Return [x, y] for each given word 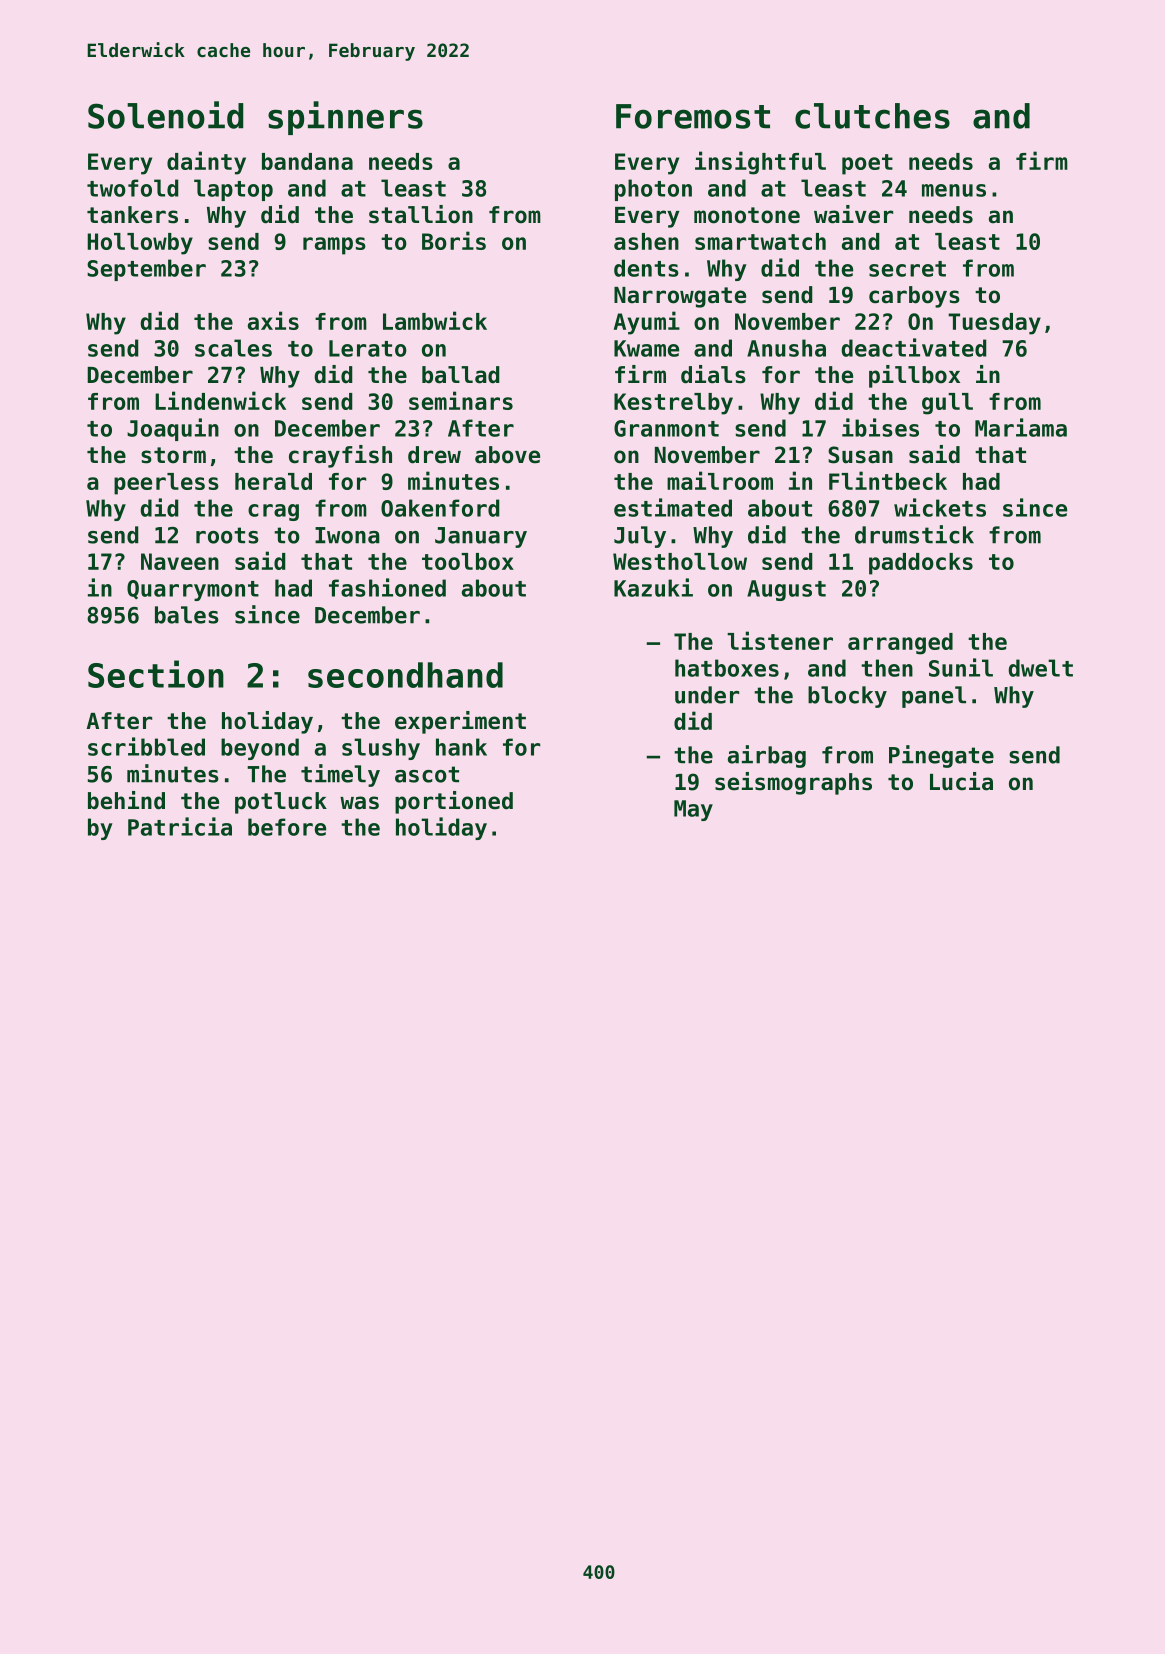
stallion [421, 214]
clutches [872, 116]
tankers [132, 215]
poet [867, 164]
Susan [860, 455]
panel [934, 697]
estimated [673, 507]
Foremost [693, 116]
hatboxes [727, 668]
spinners [345, 118]
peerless [166, 484]
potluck [281, 803]
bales [187, 615]
